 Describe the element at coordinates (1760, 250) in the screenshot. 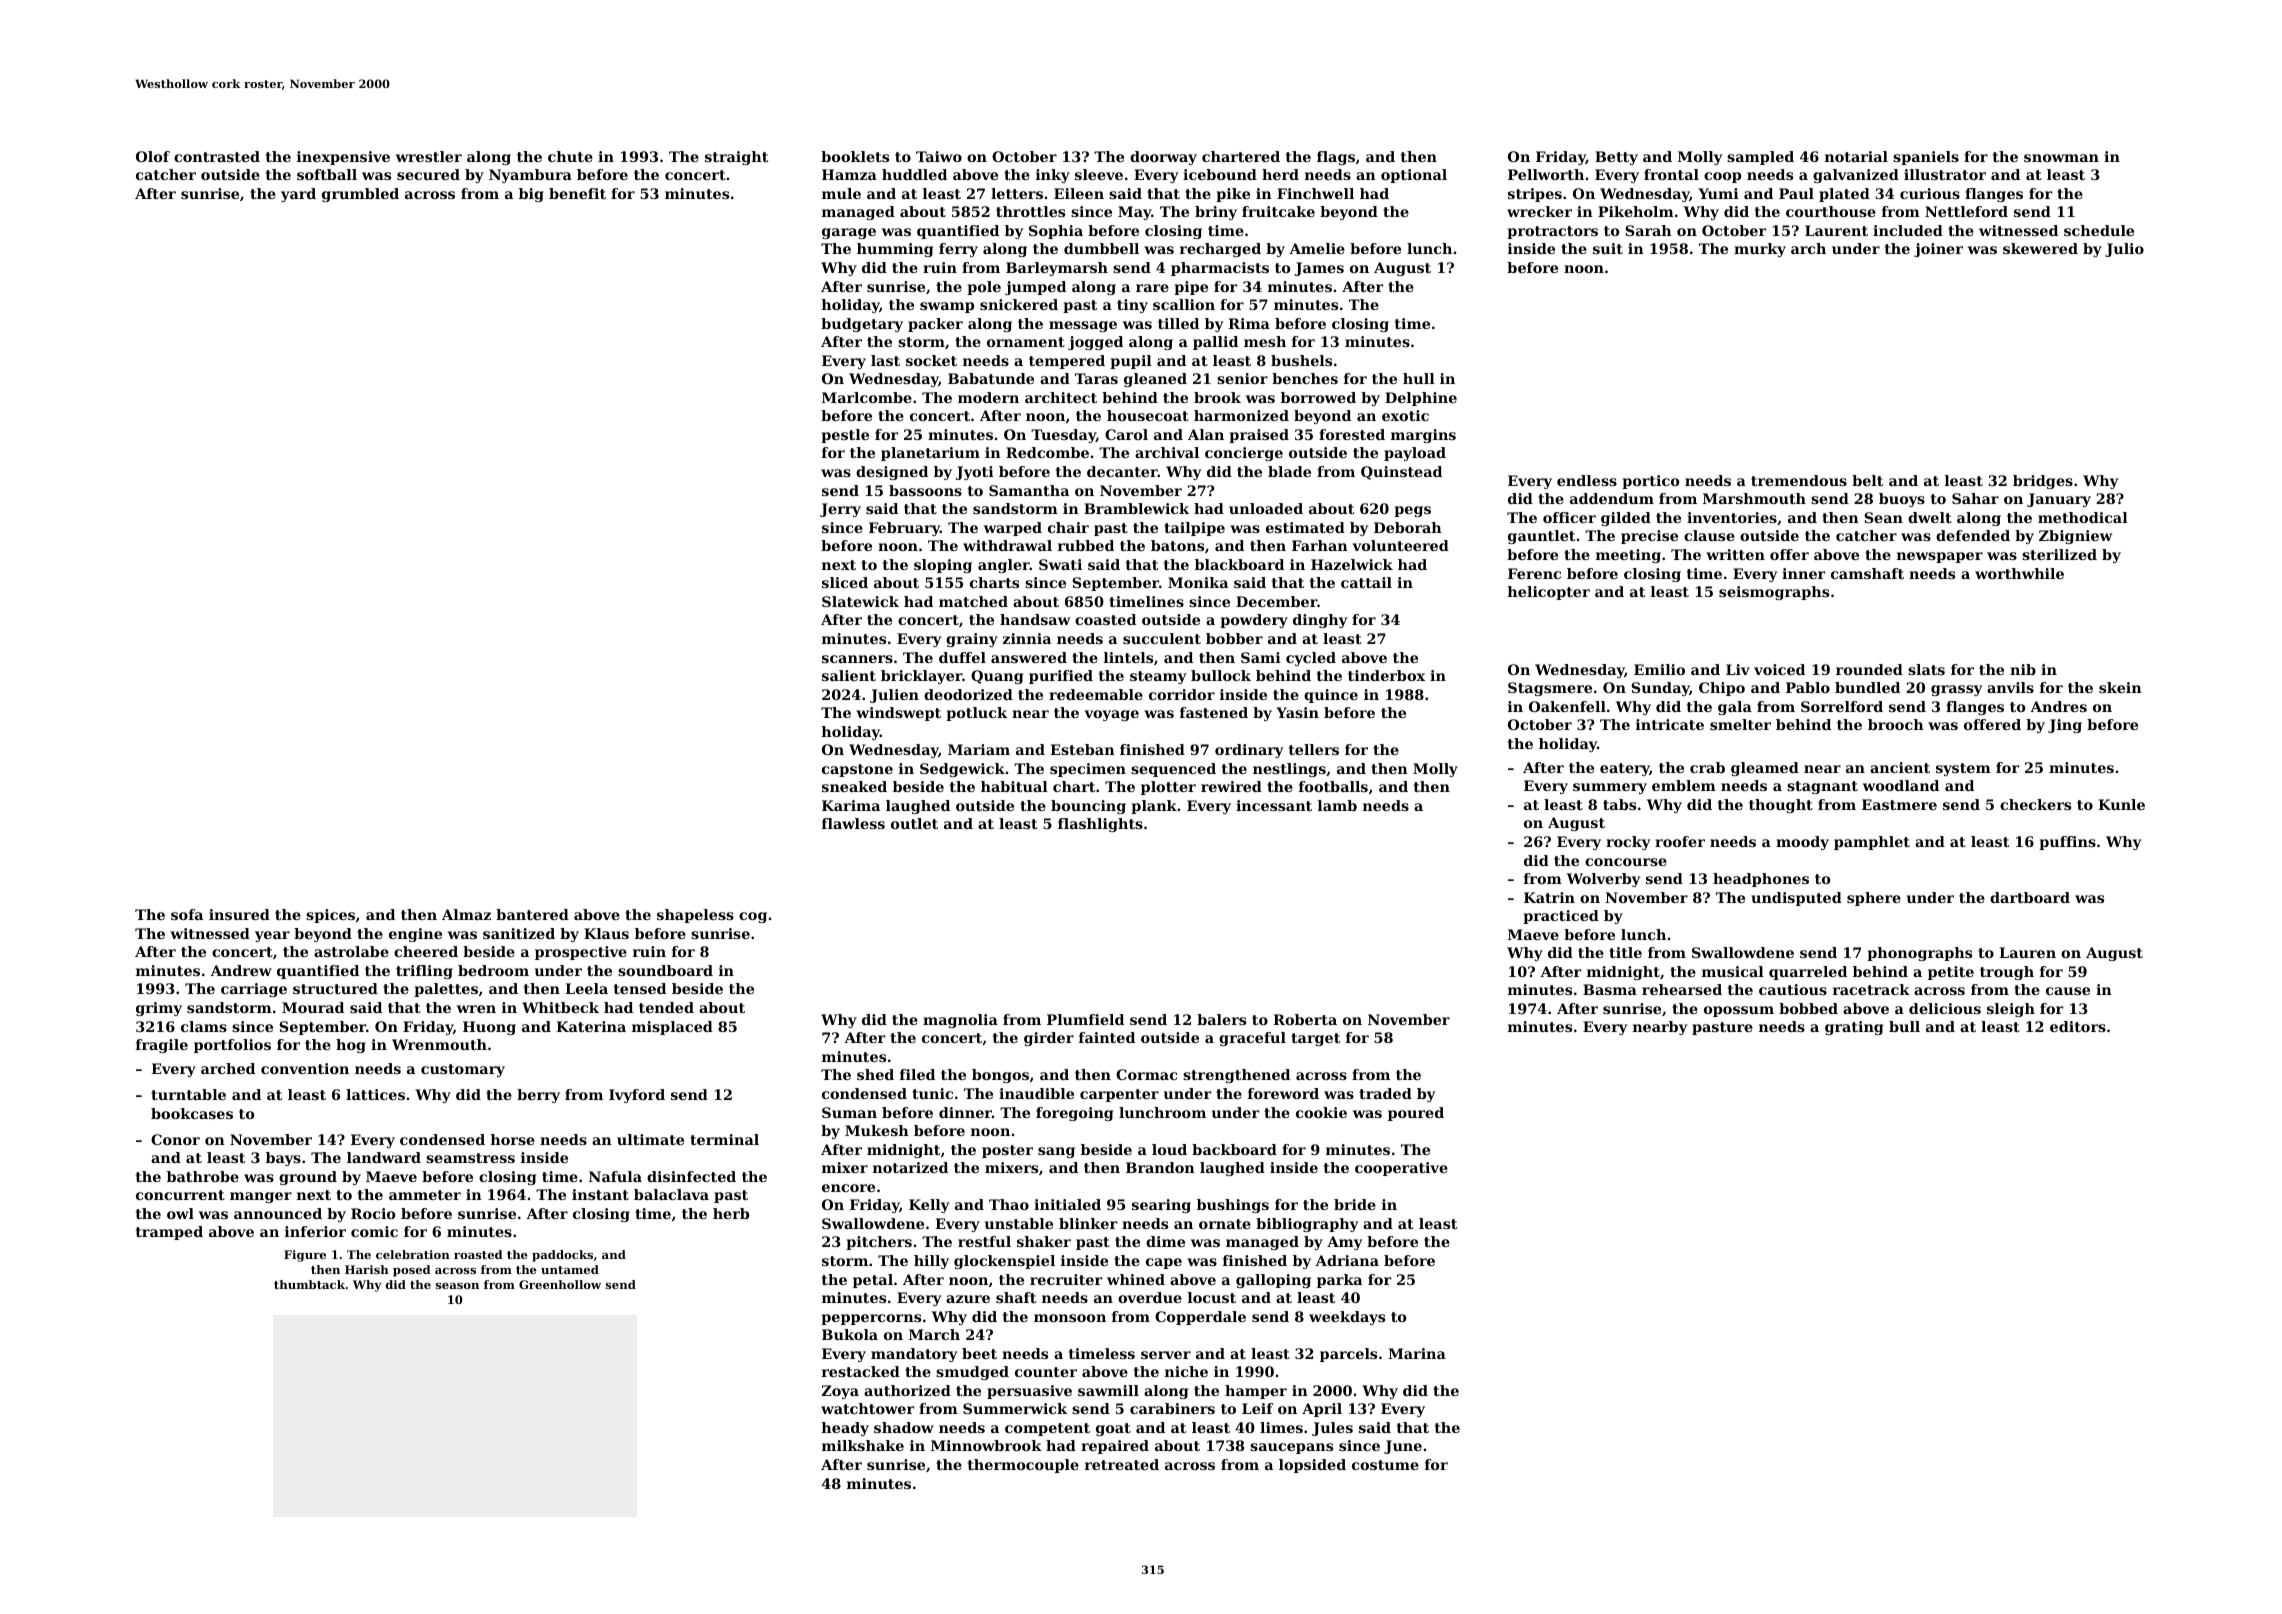

I see `murky` at that location.
